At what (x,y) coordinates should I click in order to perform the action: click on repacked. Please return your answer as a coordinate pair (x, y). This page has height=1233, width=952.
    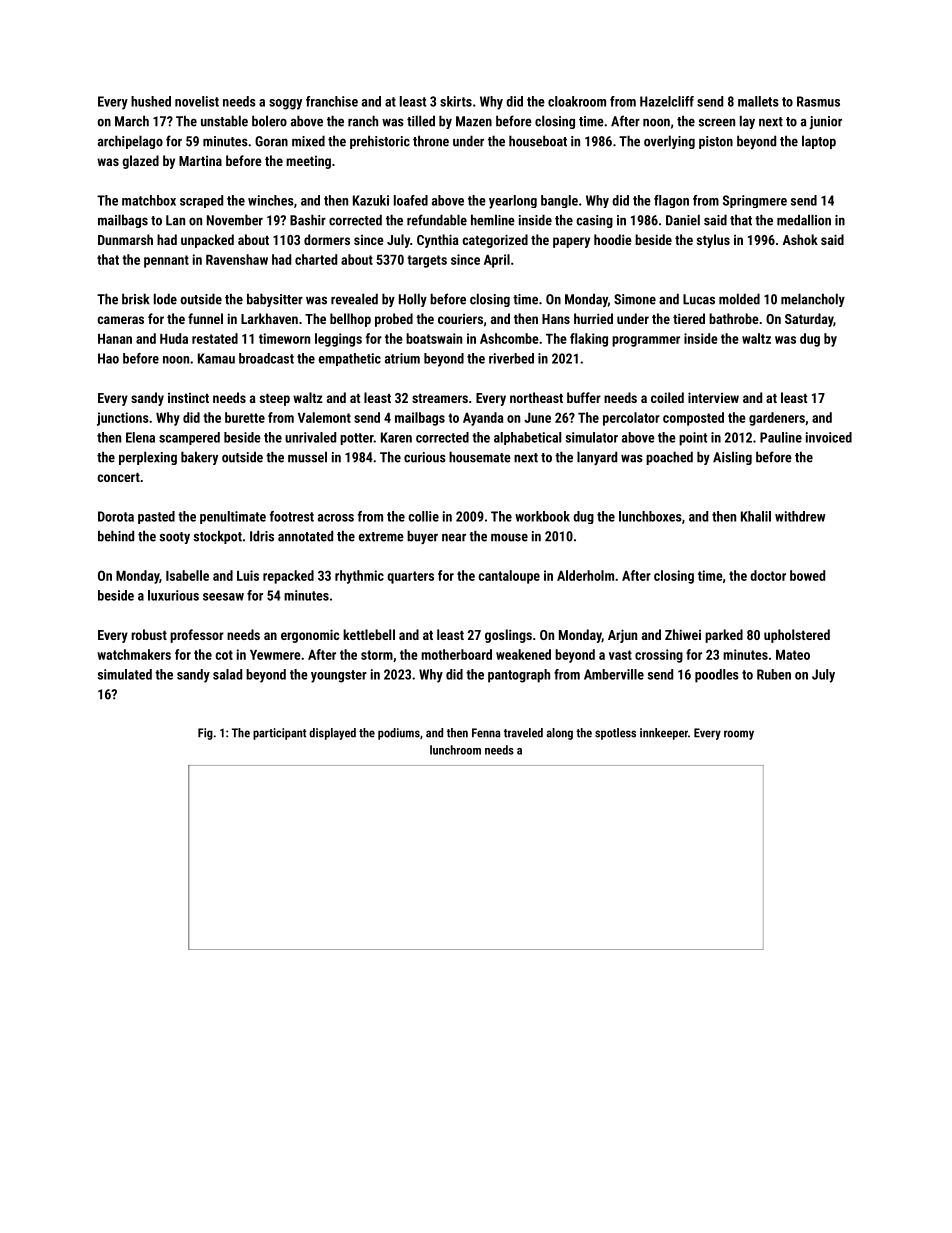
    Looking at the image, I should click on (288, 577).
